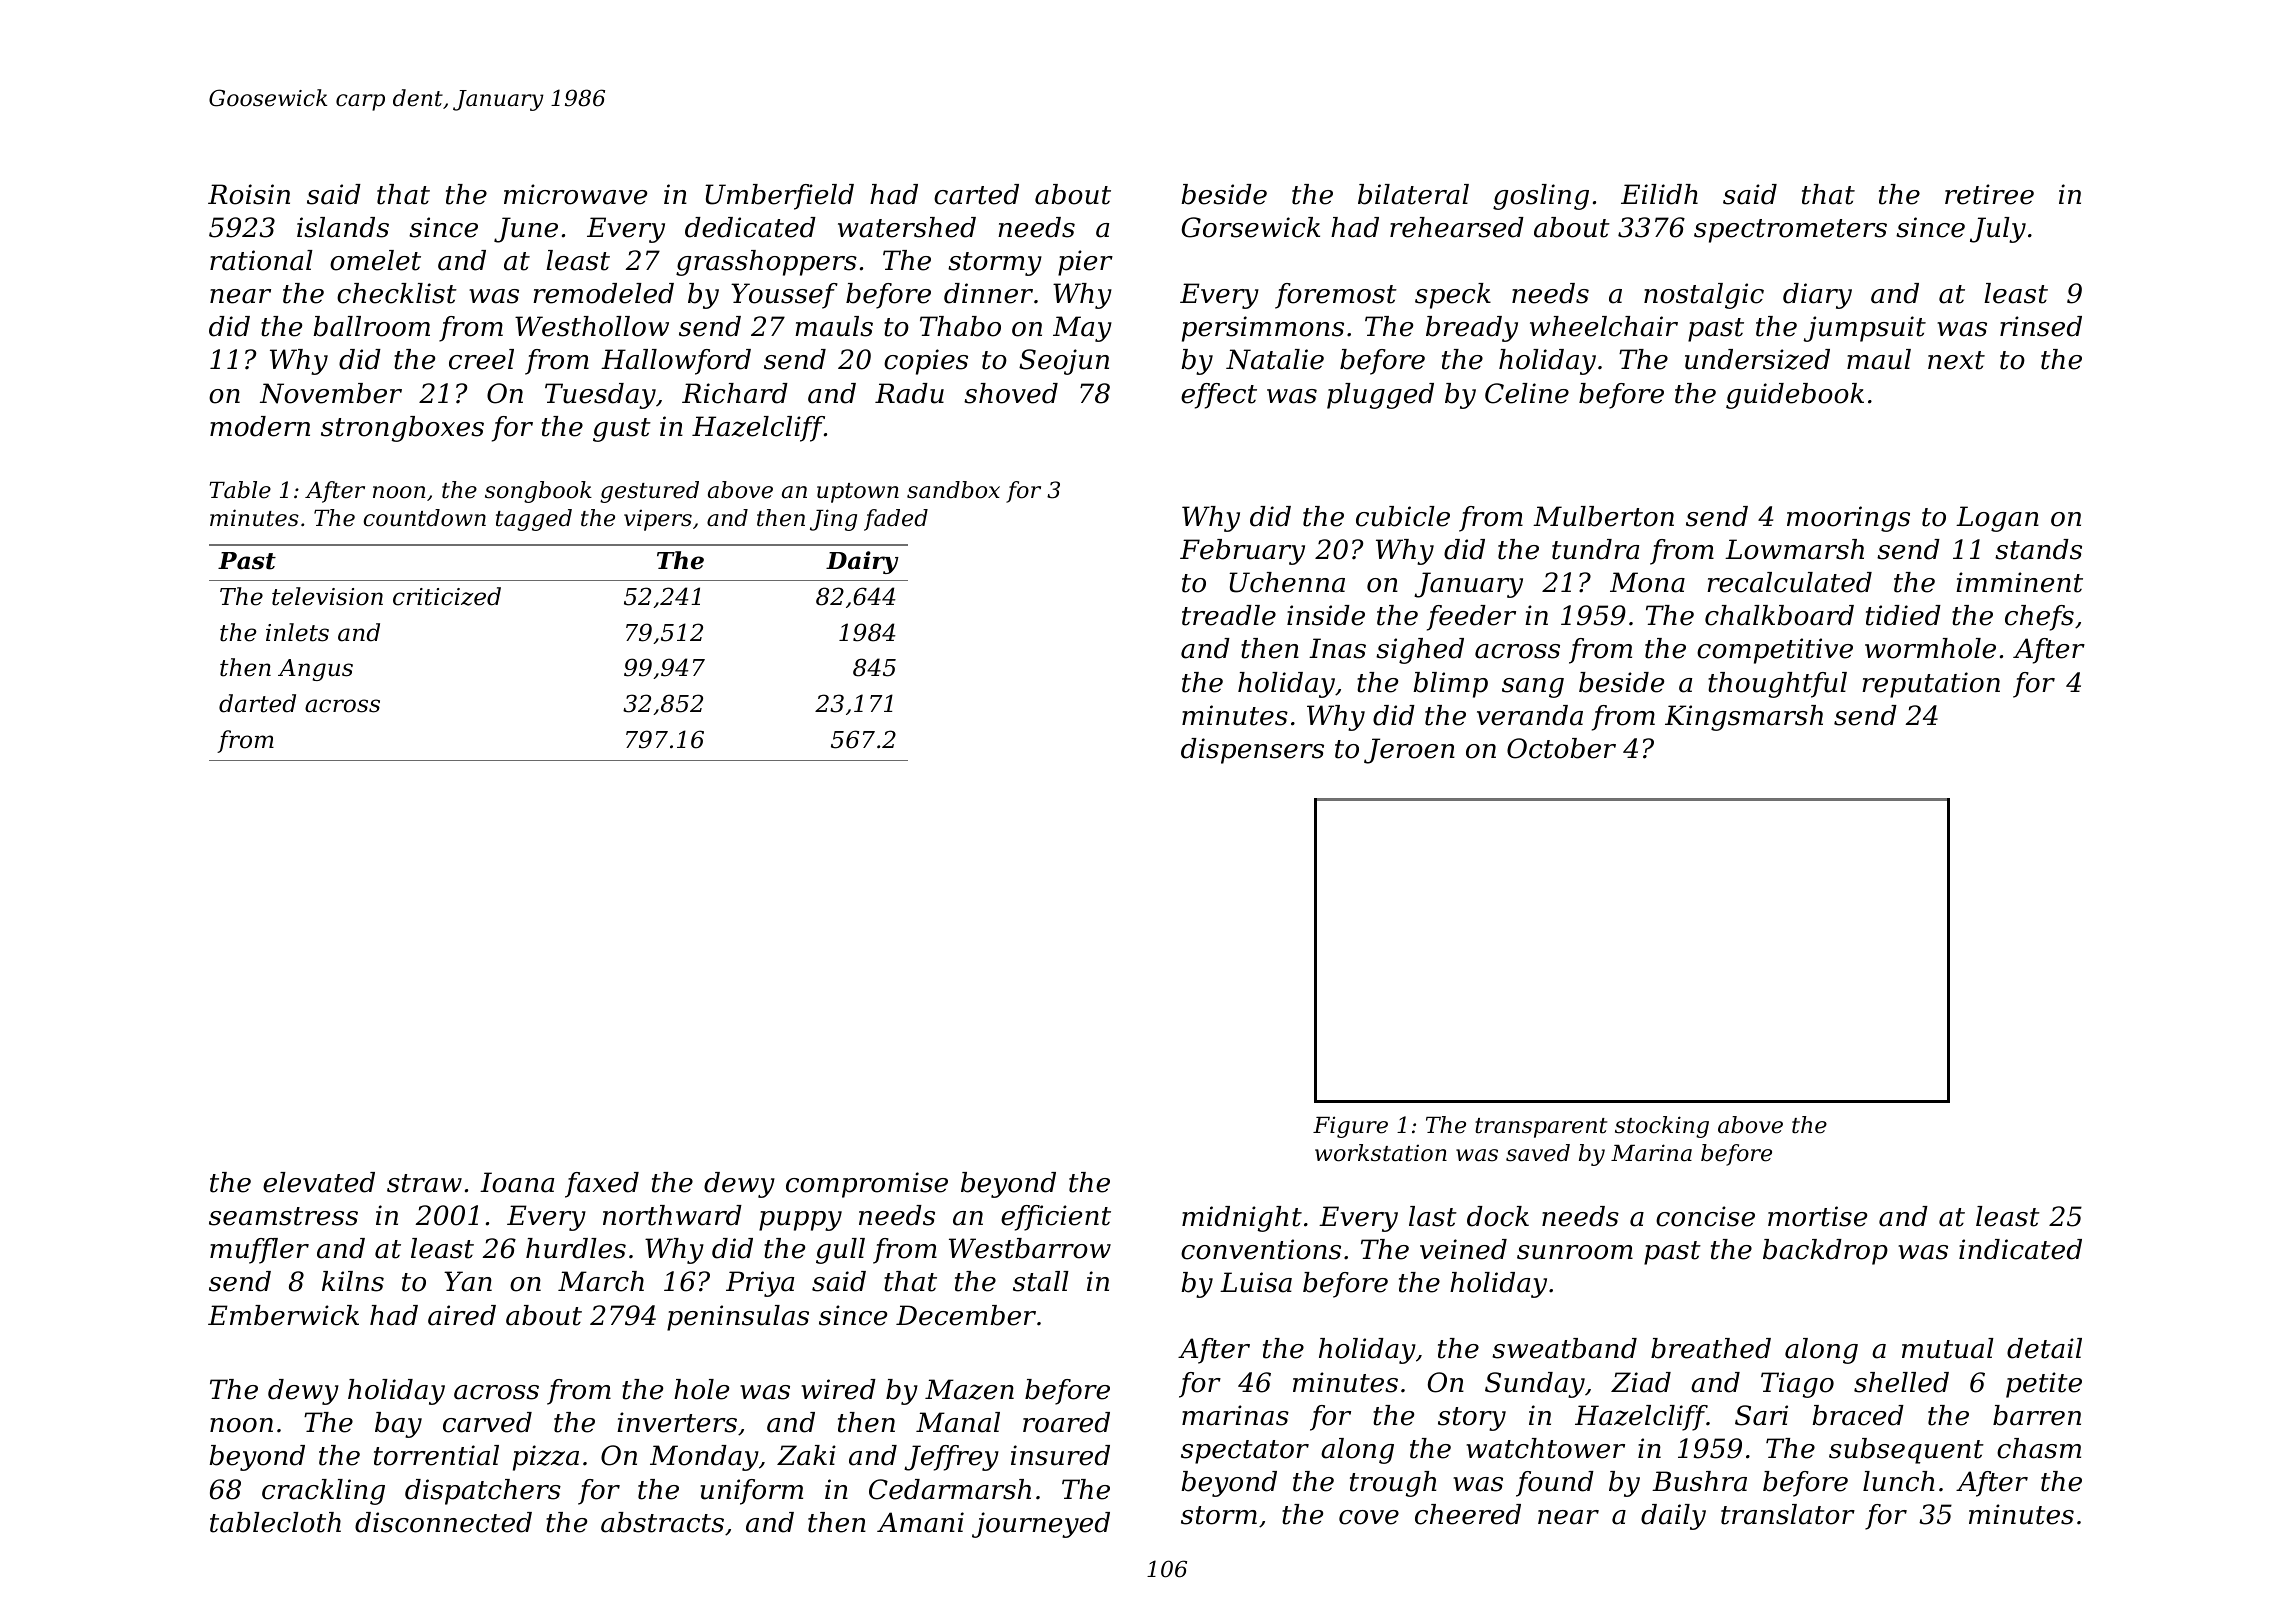  I want to click on indicated, so click(2020, 1249).
